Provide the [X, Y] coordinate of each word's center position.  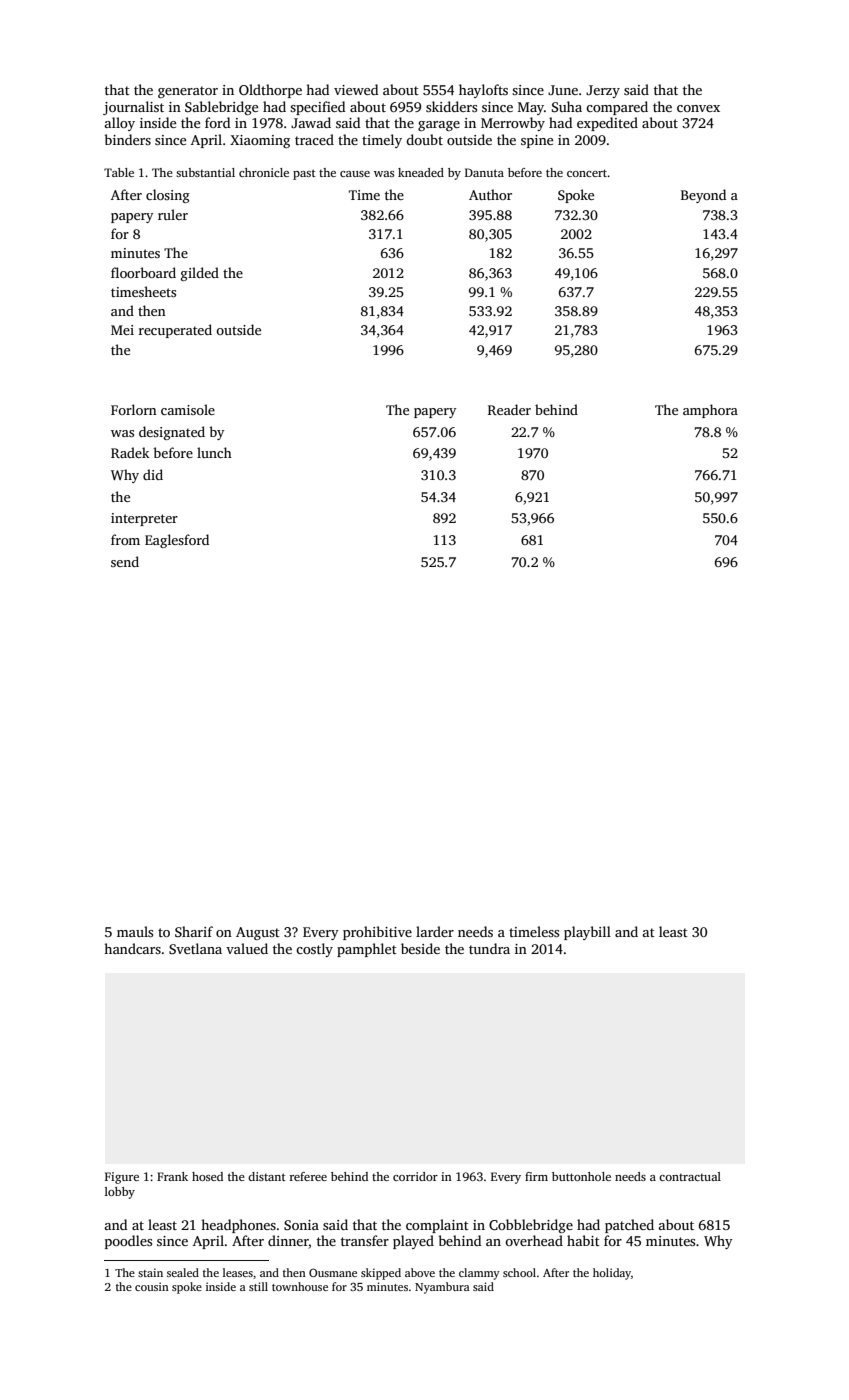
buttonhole [581, 1176]
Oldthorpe [270, 91]
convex [698, 108]
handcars [132, 948]
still [258, 1286]
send [125, 561]
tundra [489, 948]
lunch [214, 452]
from [125, 539]
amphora [710, 411]
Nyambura [442, 1288]
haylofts [483, 91]
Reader [509, 409]
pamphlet [367, 950]
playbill [587, 933]
